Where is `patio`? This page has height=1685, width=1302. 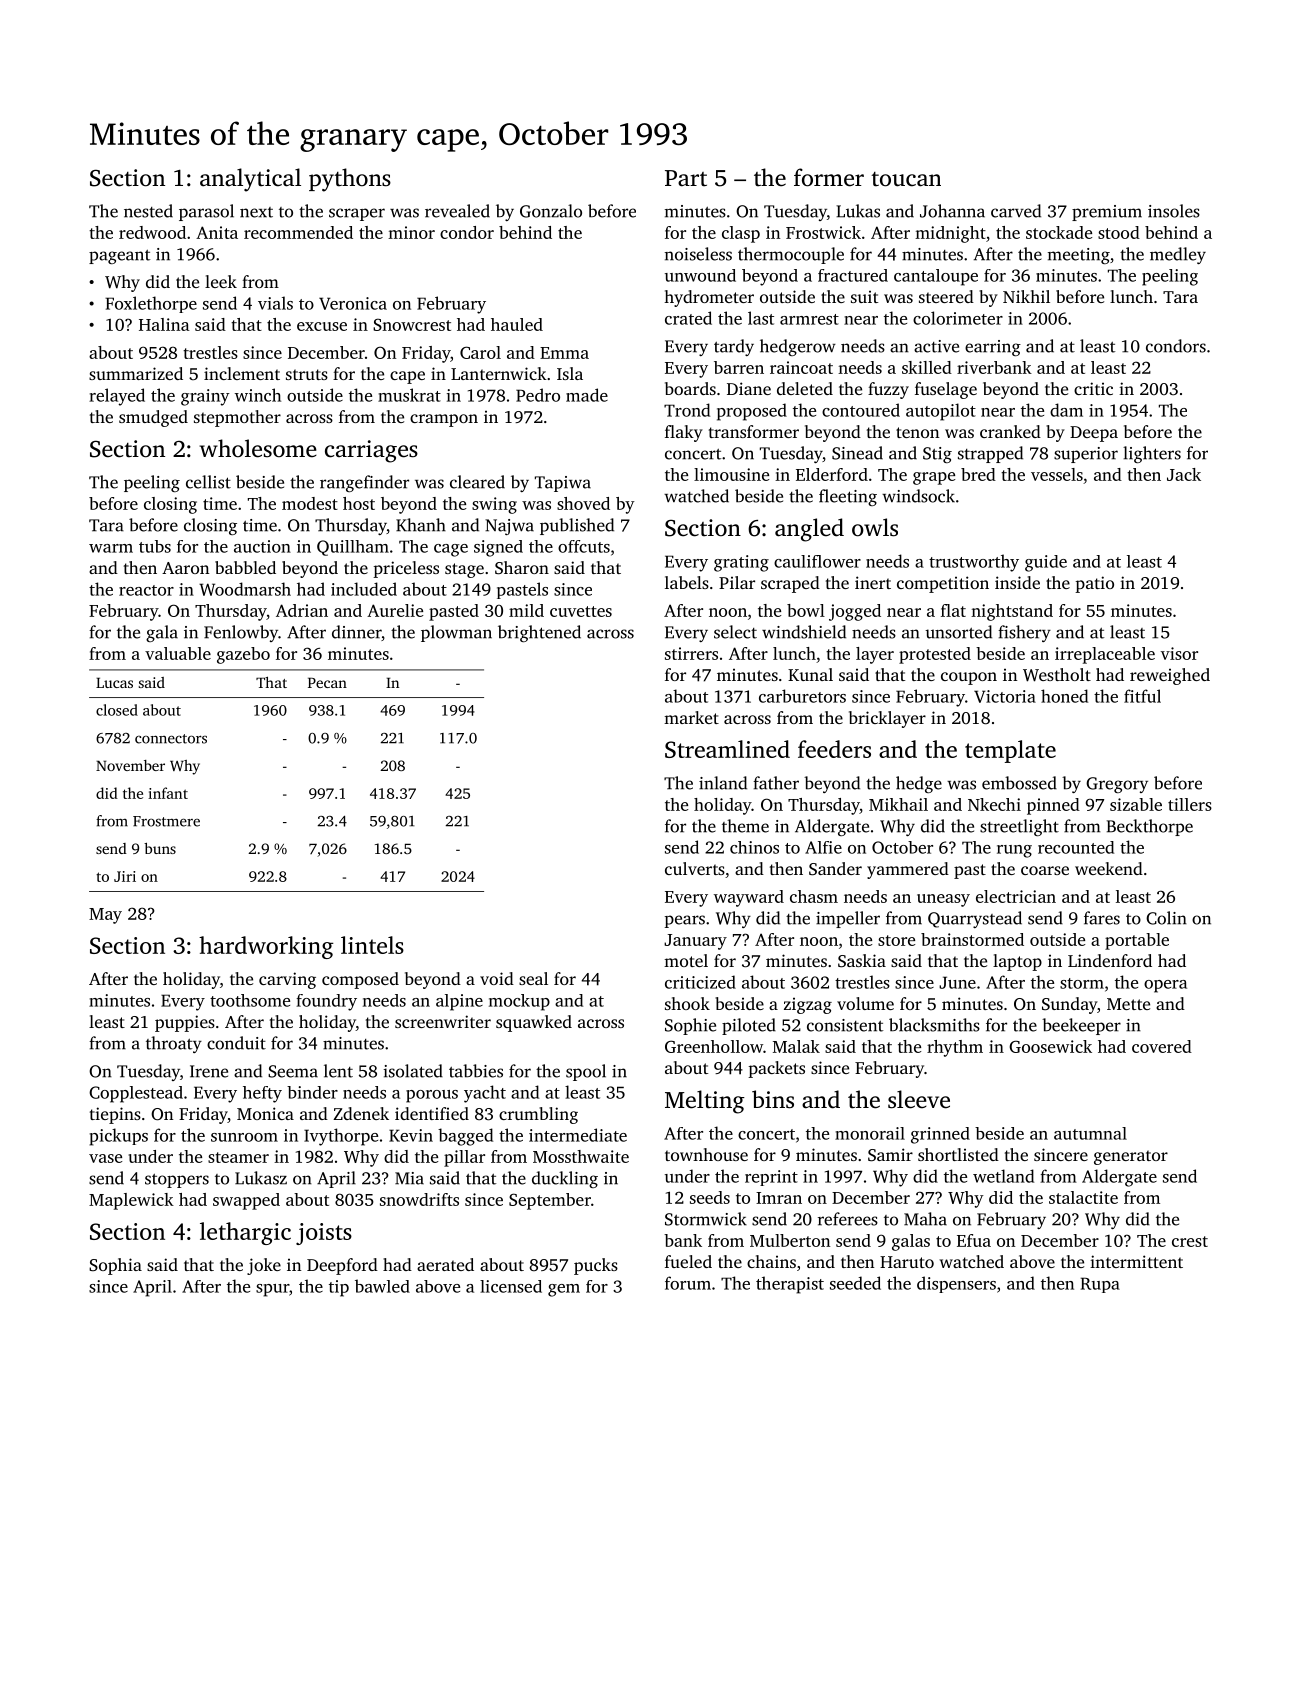 patio is located at coordinates (1094, 584).
